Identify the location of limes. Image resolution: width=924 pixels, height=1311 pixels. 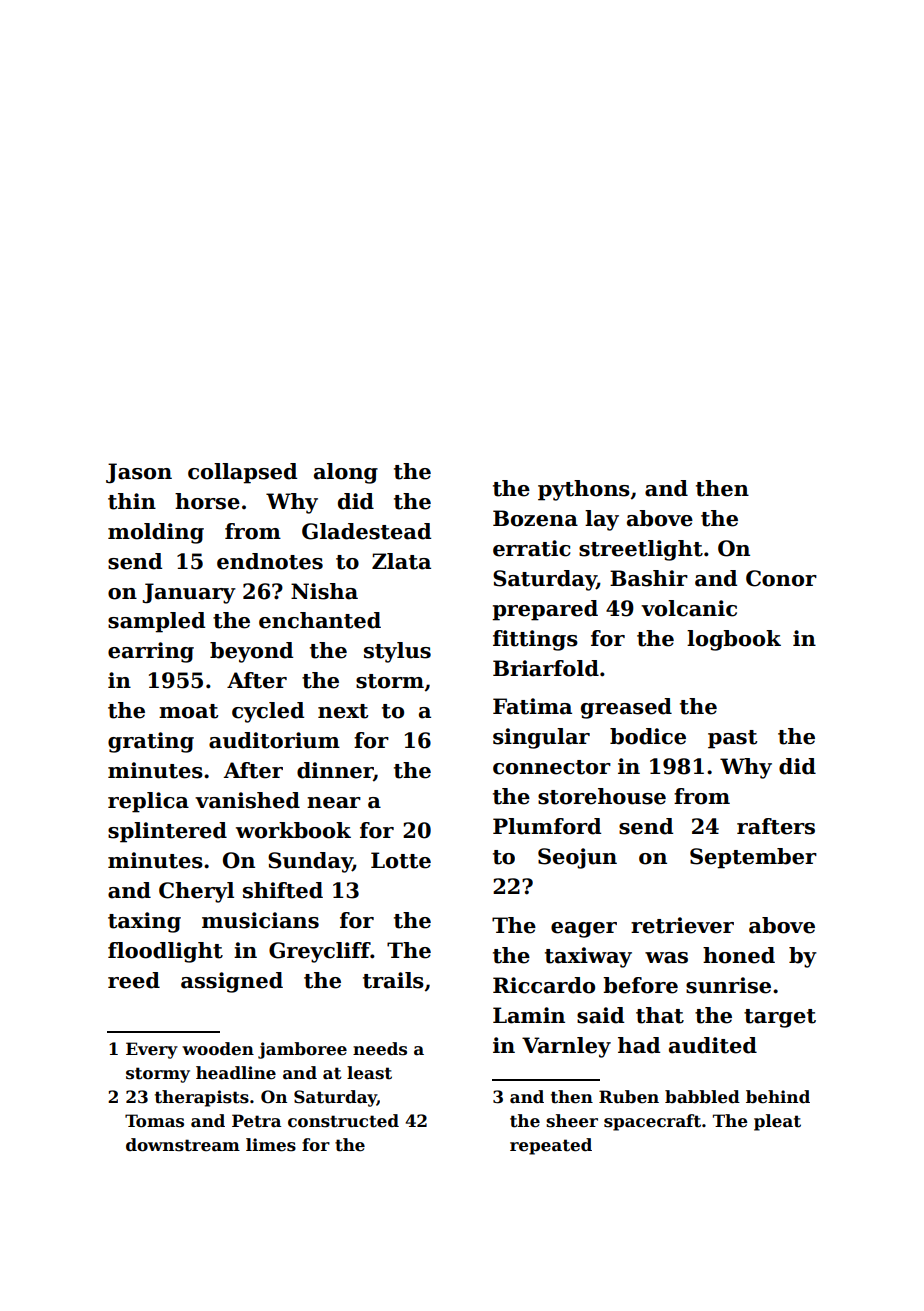
(271, 1145).
